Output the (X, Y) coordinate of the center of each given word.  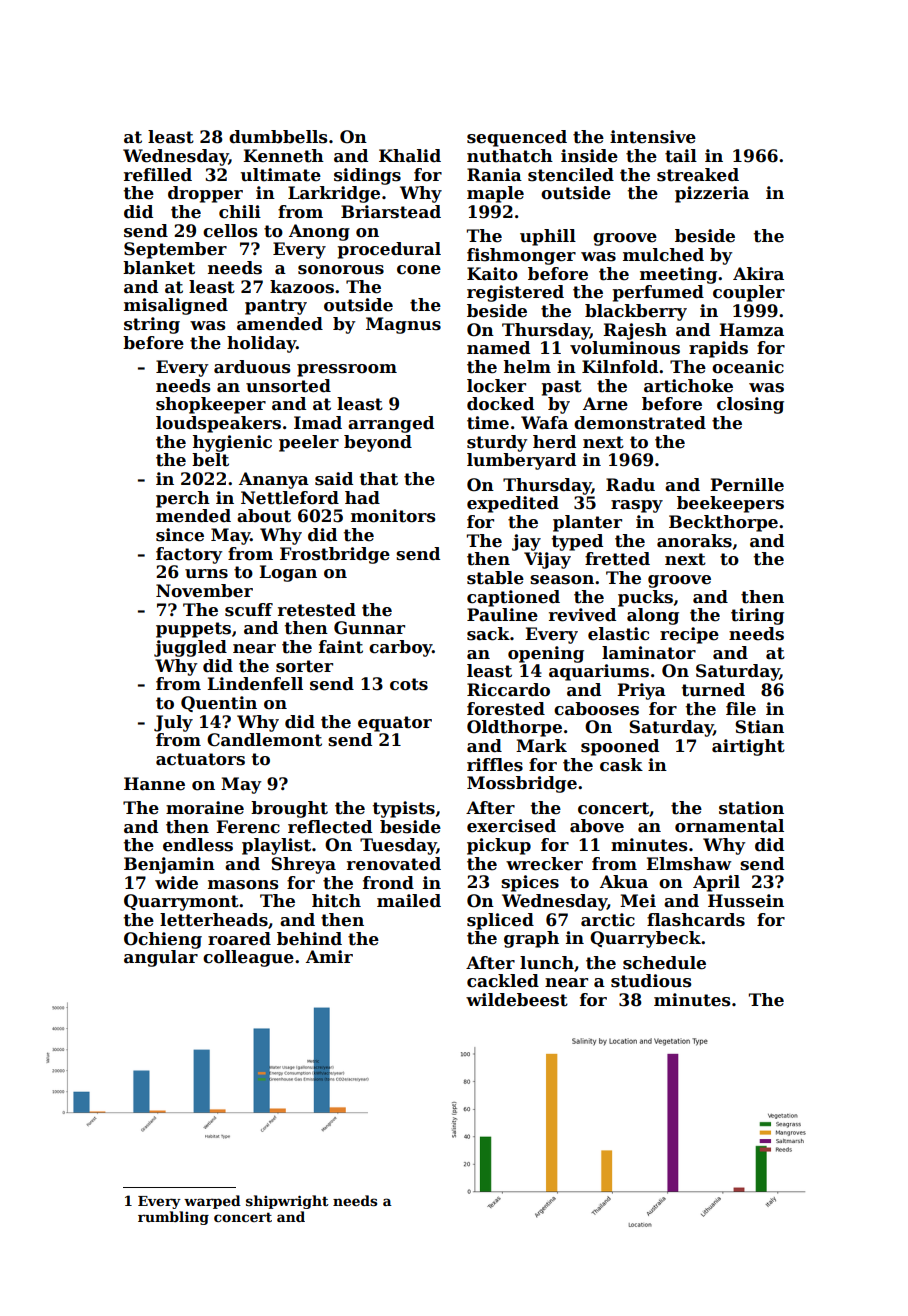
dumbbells (278, 137)
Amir (329, 956)
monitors (393, 516)
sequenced (517, 138)
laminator (649, 653)
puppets (193, 630)
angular (161, 958)
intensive (653, 137)
